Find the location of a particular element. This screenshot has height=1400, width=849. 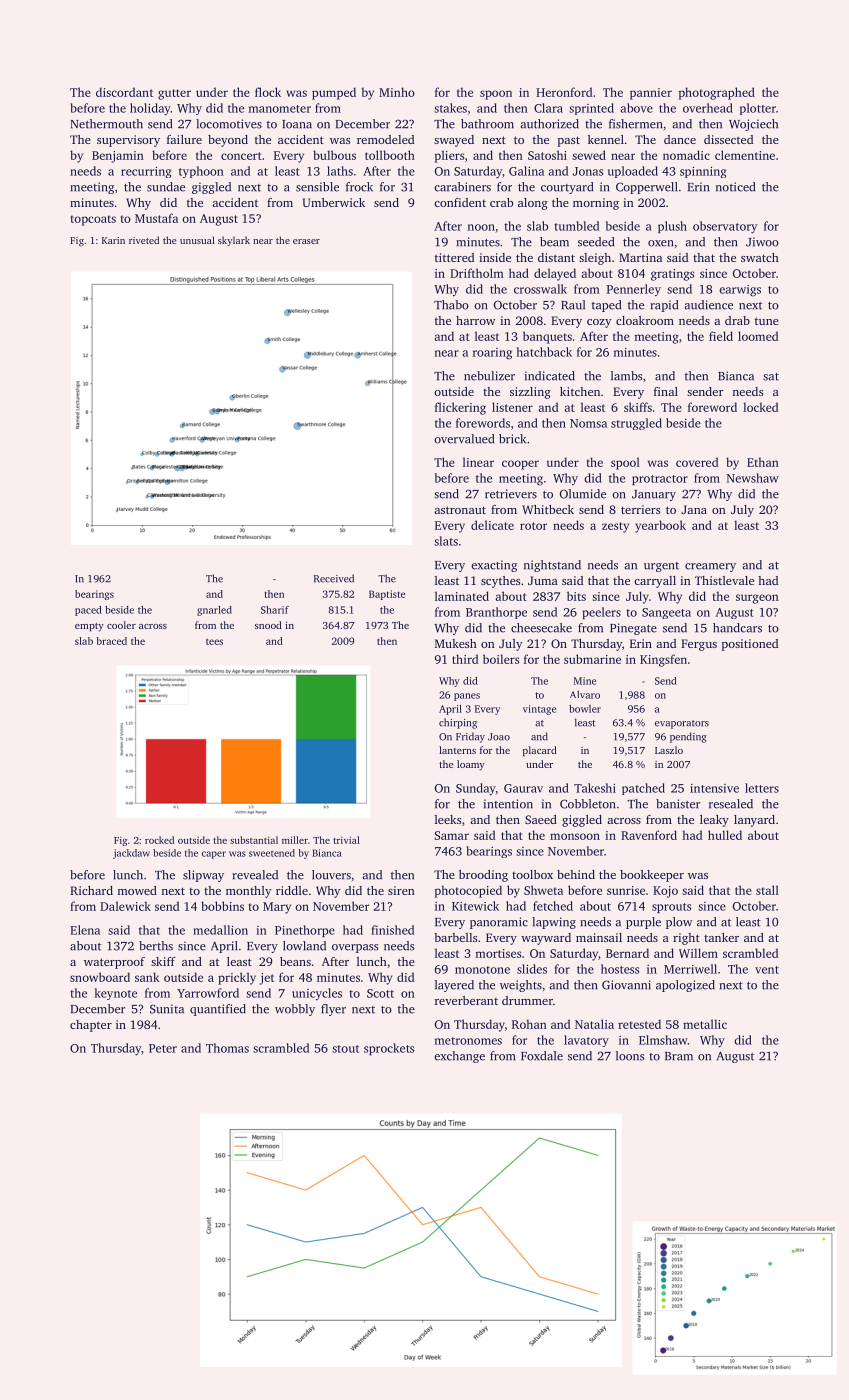

stout is located at coordinates (345, 1049).
